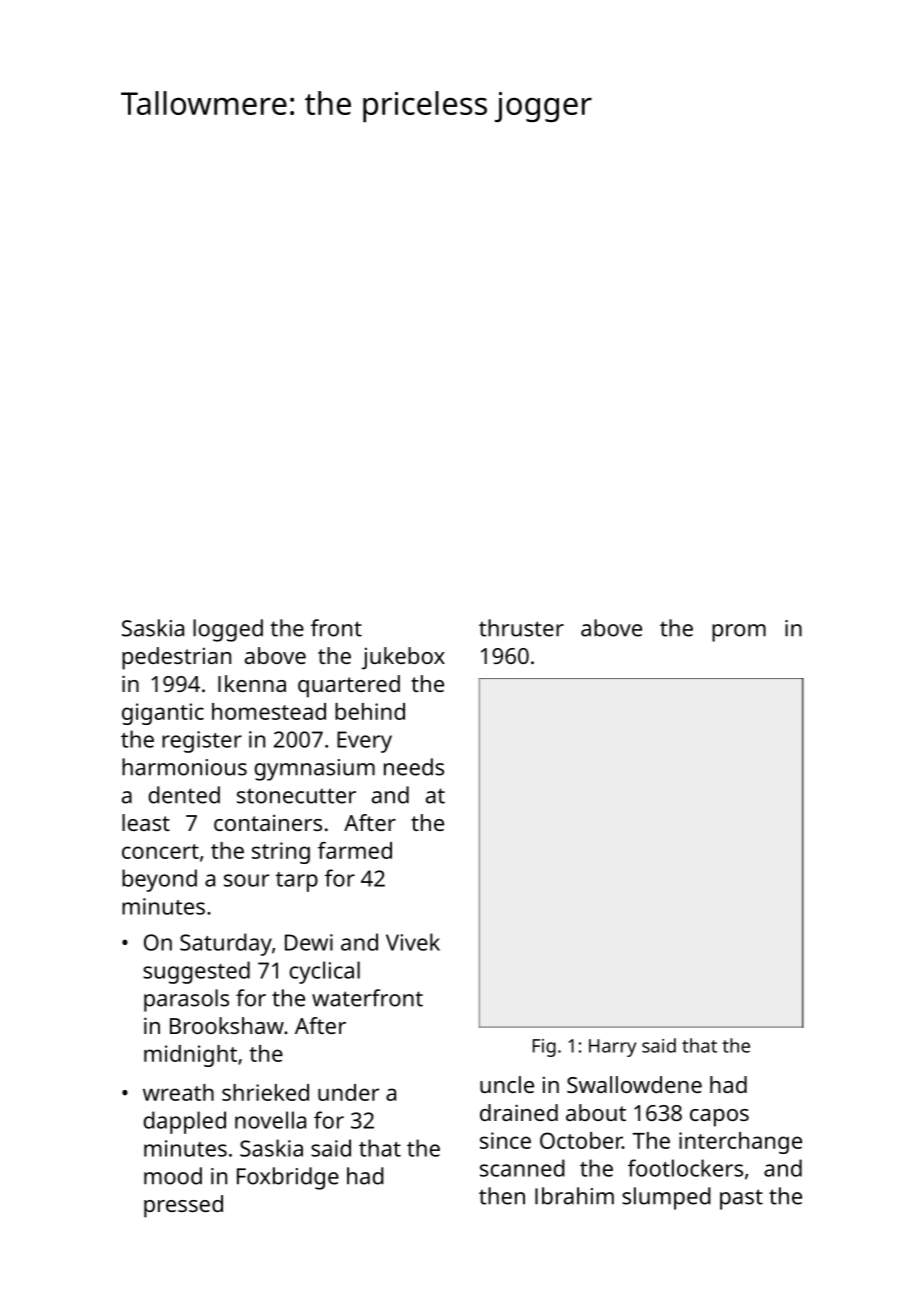  Describe the element at coordinates (173, 1176) in the page. I see `mood` at that location.
